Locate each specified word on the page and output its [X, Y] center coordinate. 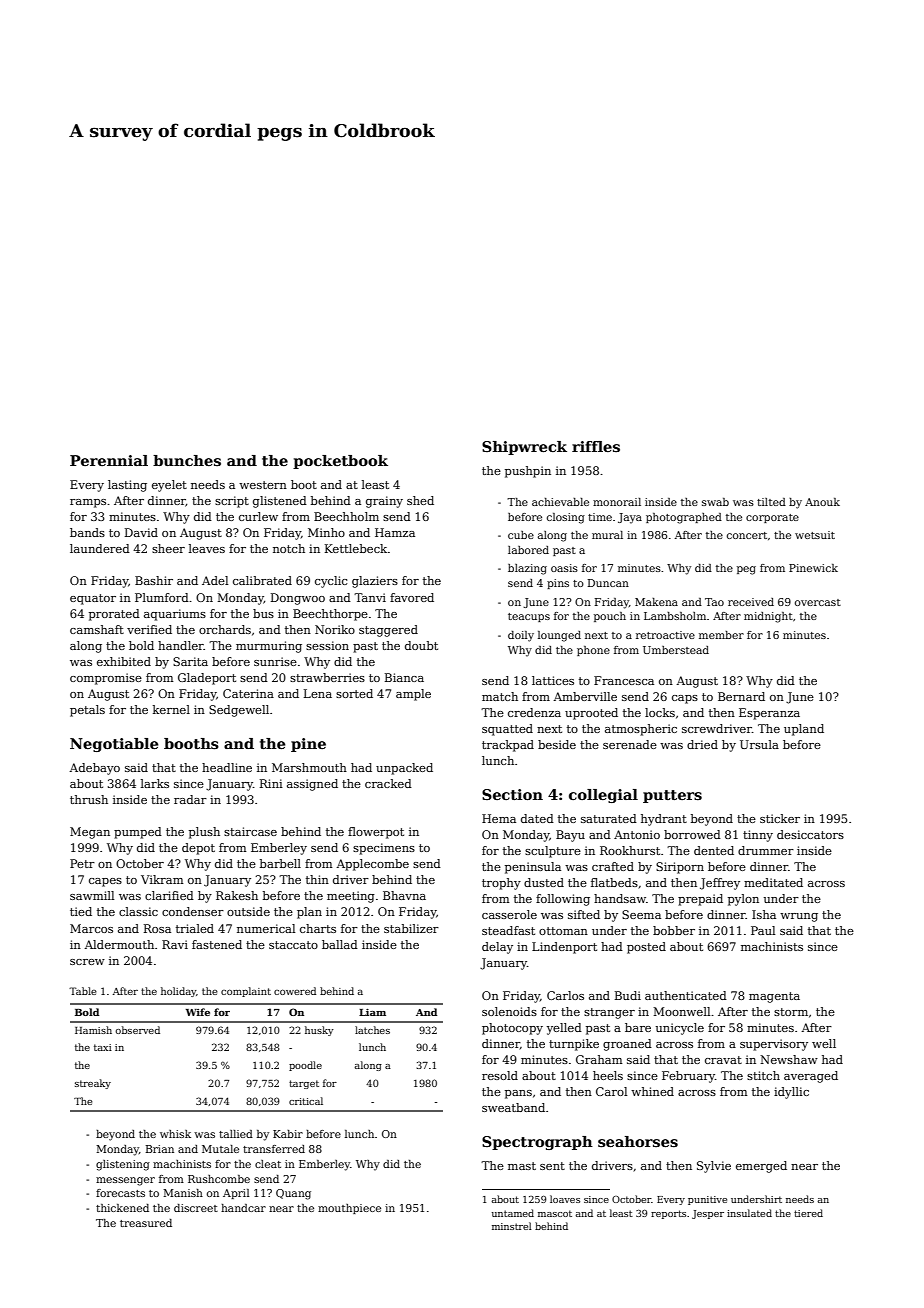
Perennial [109, 460]
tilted [771, 502]
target [304, 1084]
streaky [93, 1084]
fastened [217, 944]
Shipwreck [524, 448]
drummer [766, 850]
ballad [340, 944]
